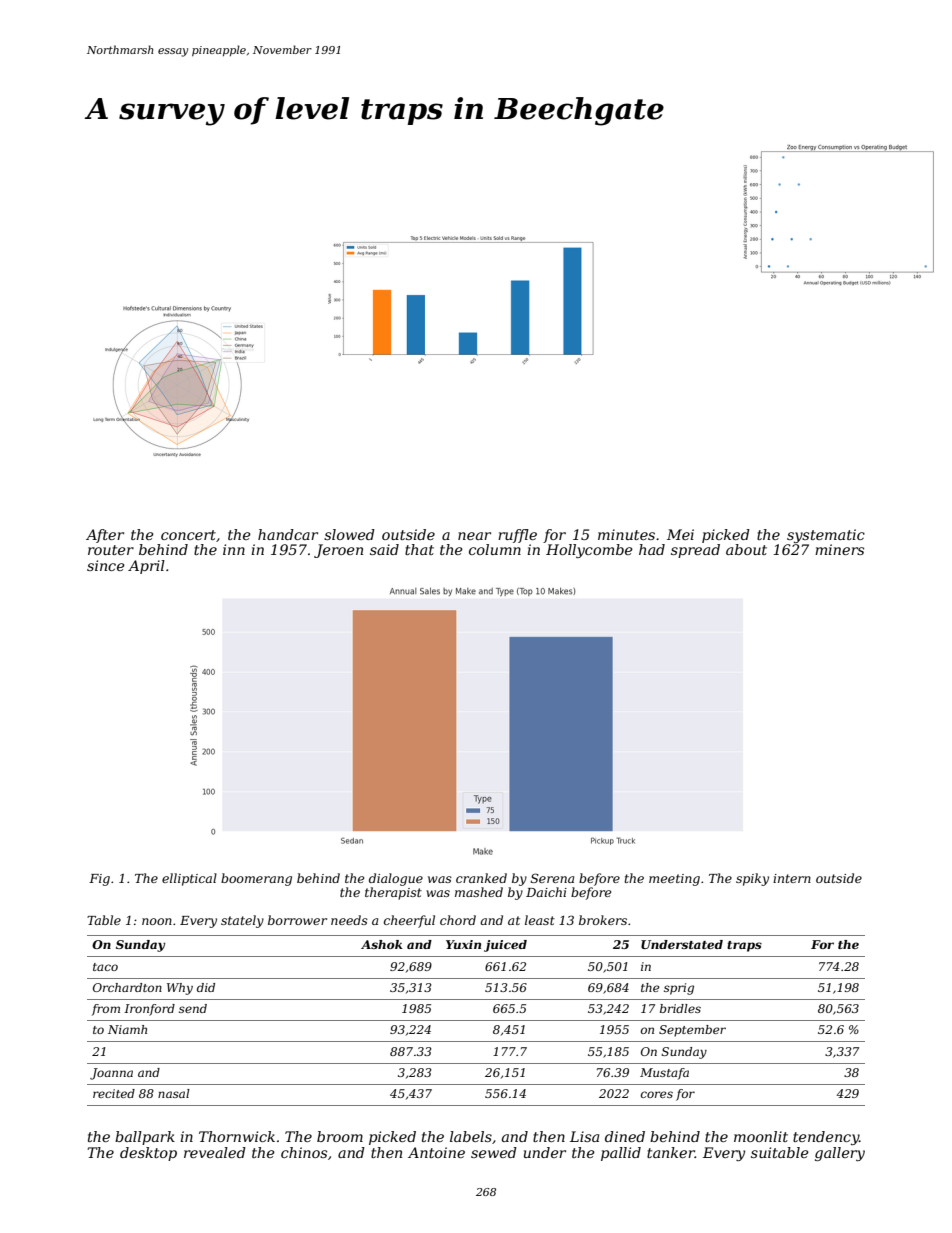 This image has height=1233, width=952. What do you see at coordinates (256, 879) in the image?
I see `boomerang` at bounding box center [256, 879].
